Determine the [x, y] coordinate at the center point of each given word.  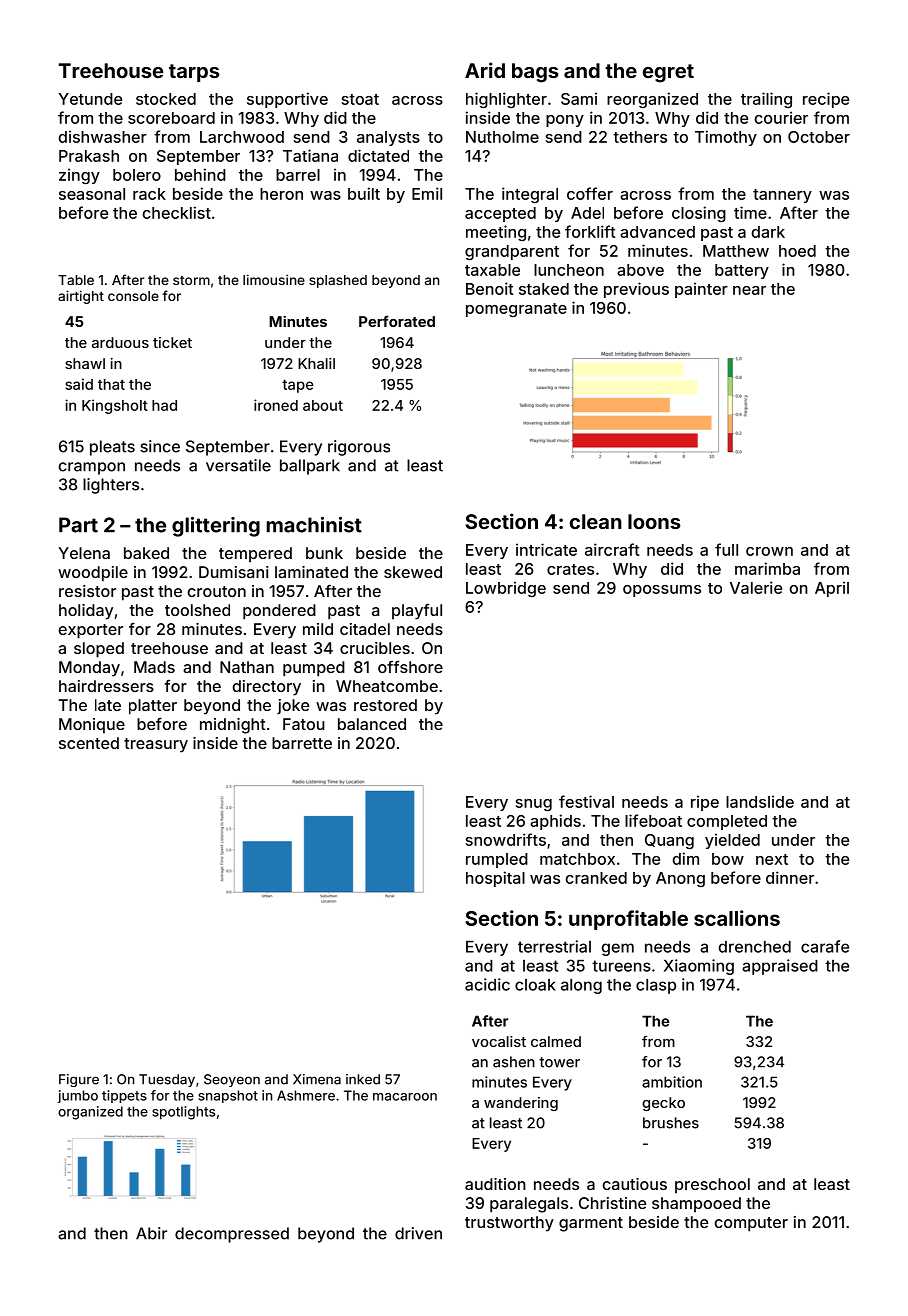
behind [200, 174]
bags [535, 73]
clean [596, 521]
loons [654, 521]
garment [591, 1224]
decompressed [232, 1235]
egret [668, 73]
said [79, 384]
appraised [780, 967]
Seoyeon [232, 1080]
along [581, 986]
